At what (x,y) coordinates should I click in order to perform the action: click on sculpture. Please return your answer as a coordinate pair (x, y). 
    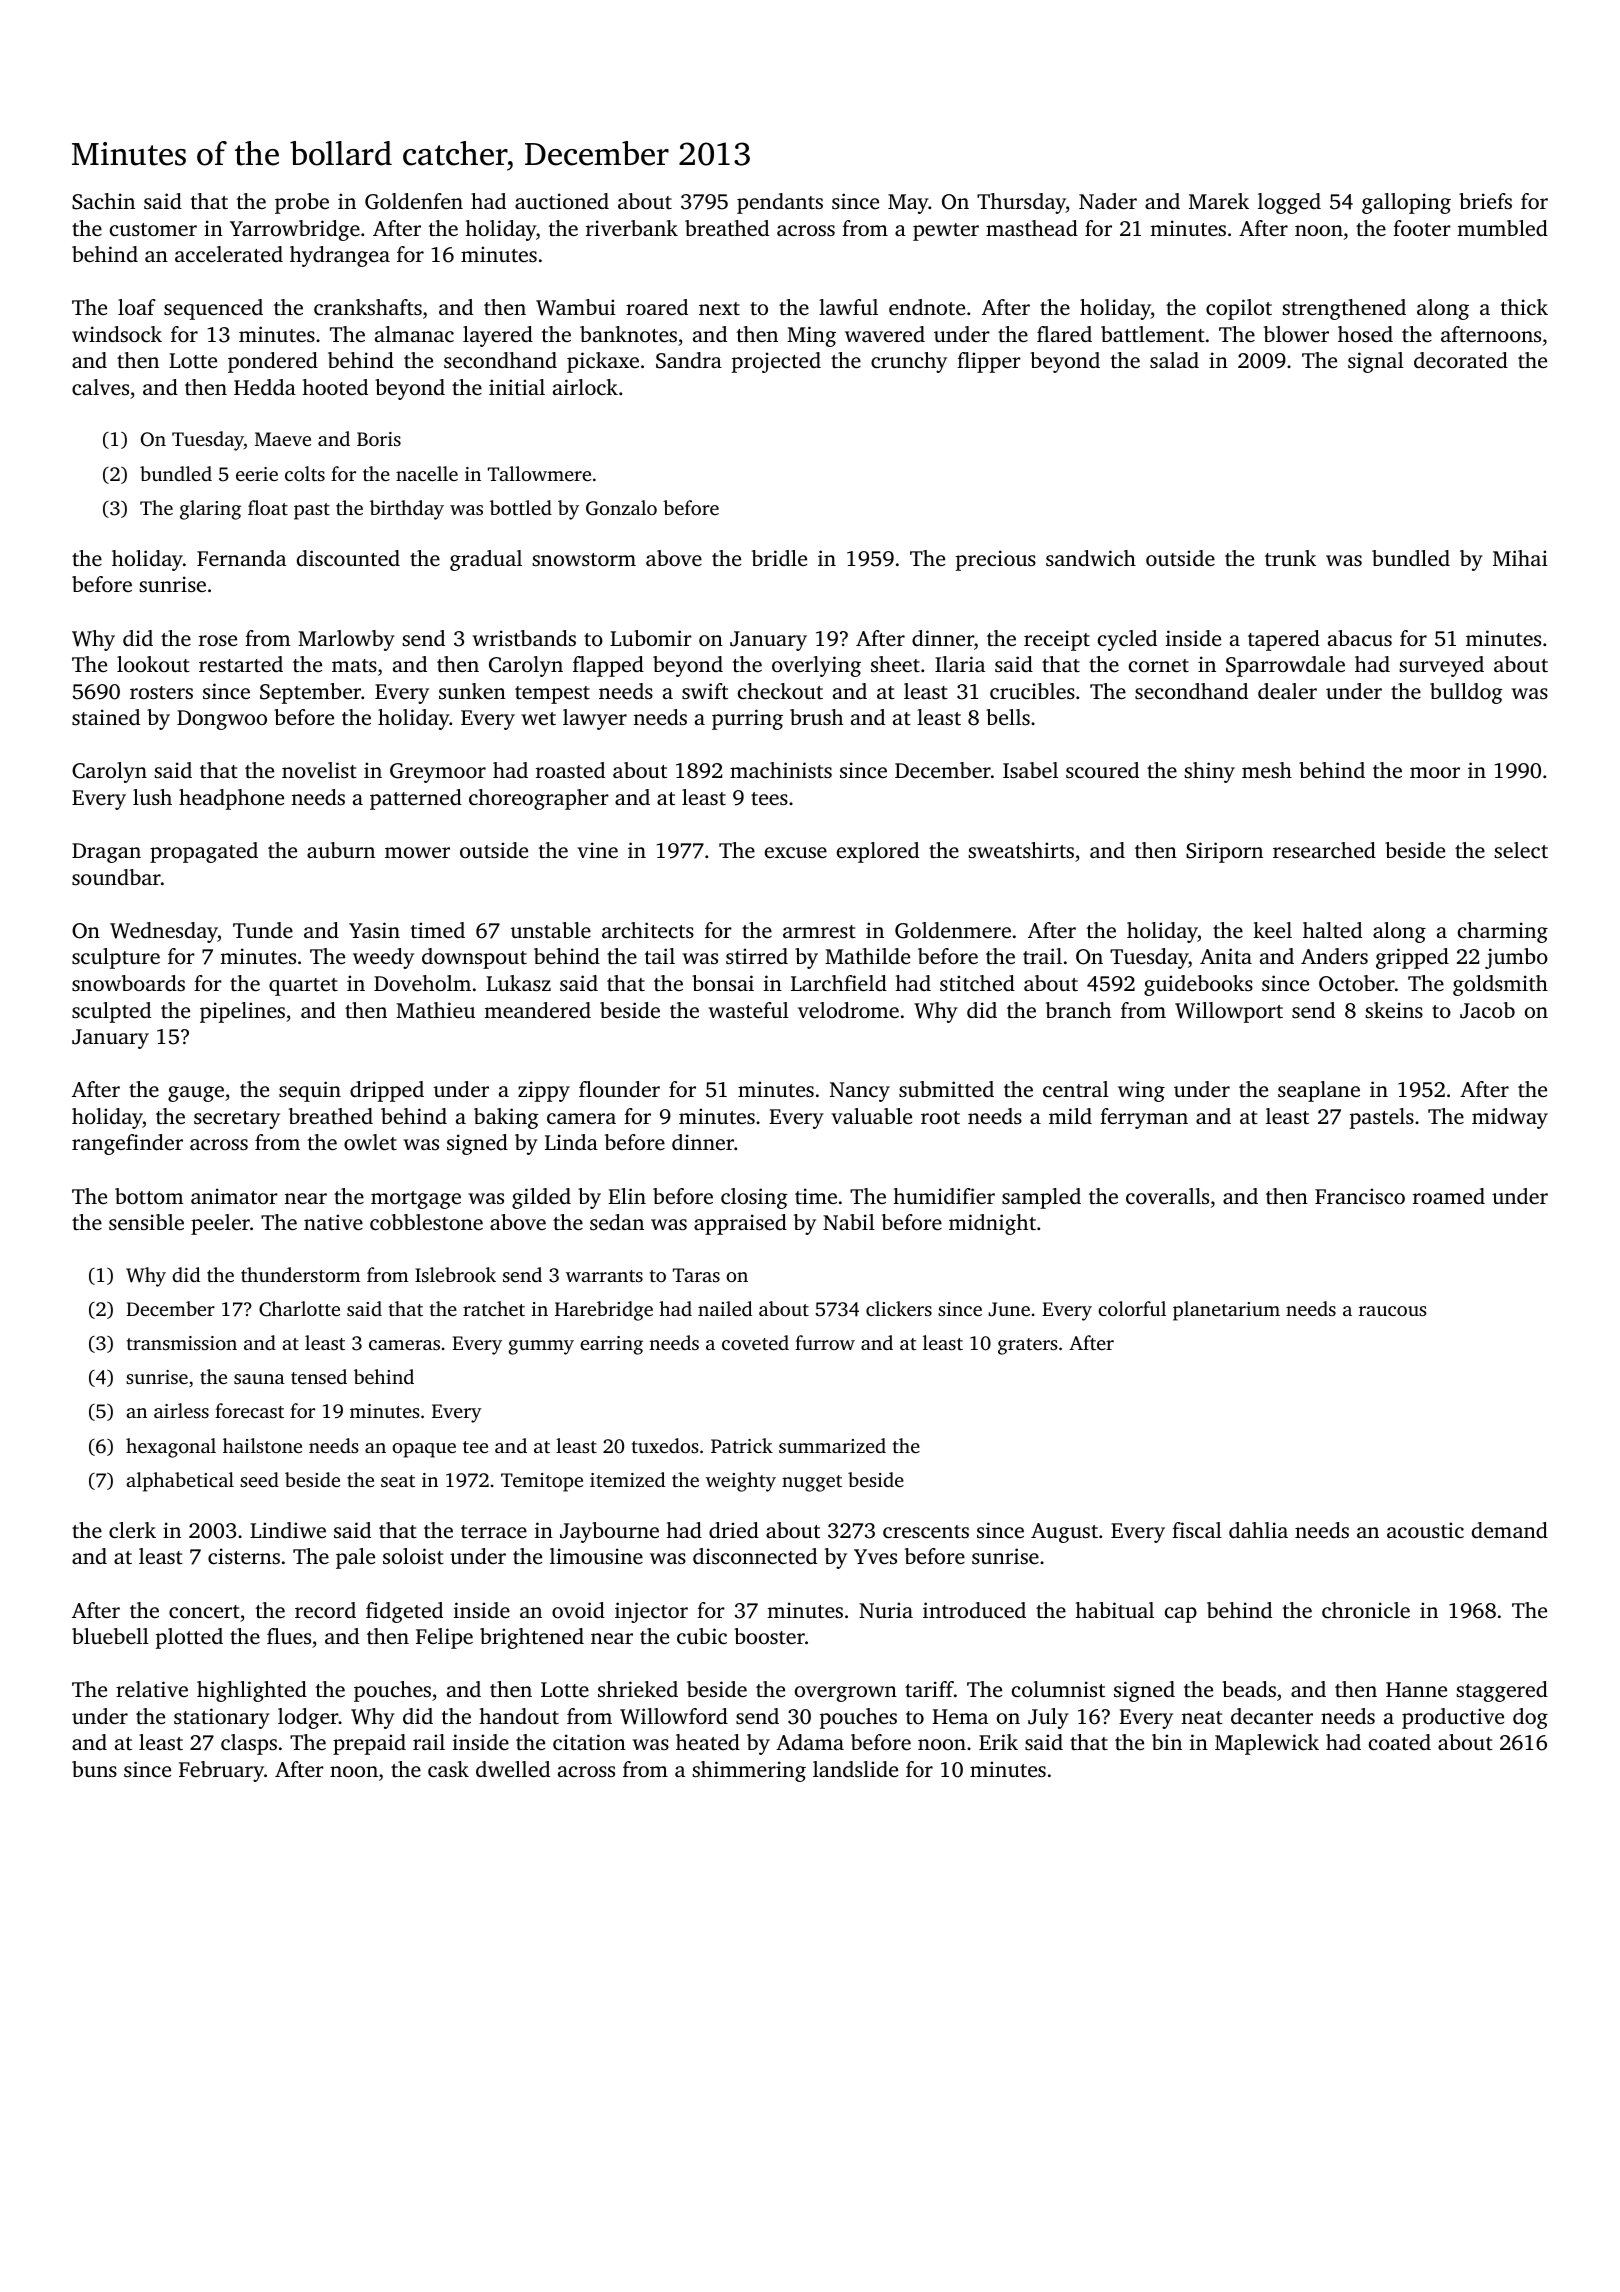
    Looking at the image, I should click on (116, 958).
